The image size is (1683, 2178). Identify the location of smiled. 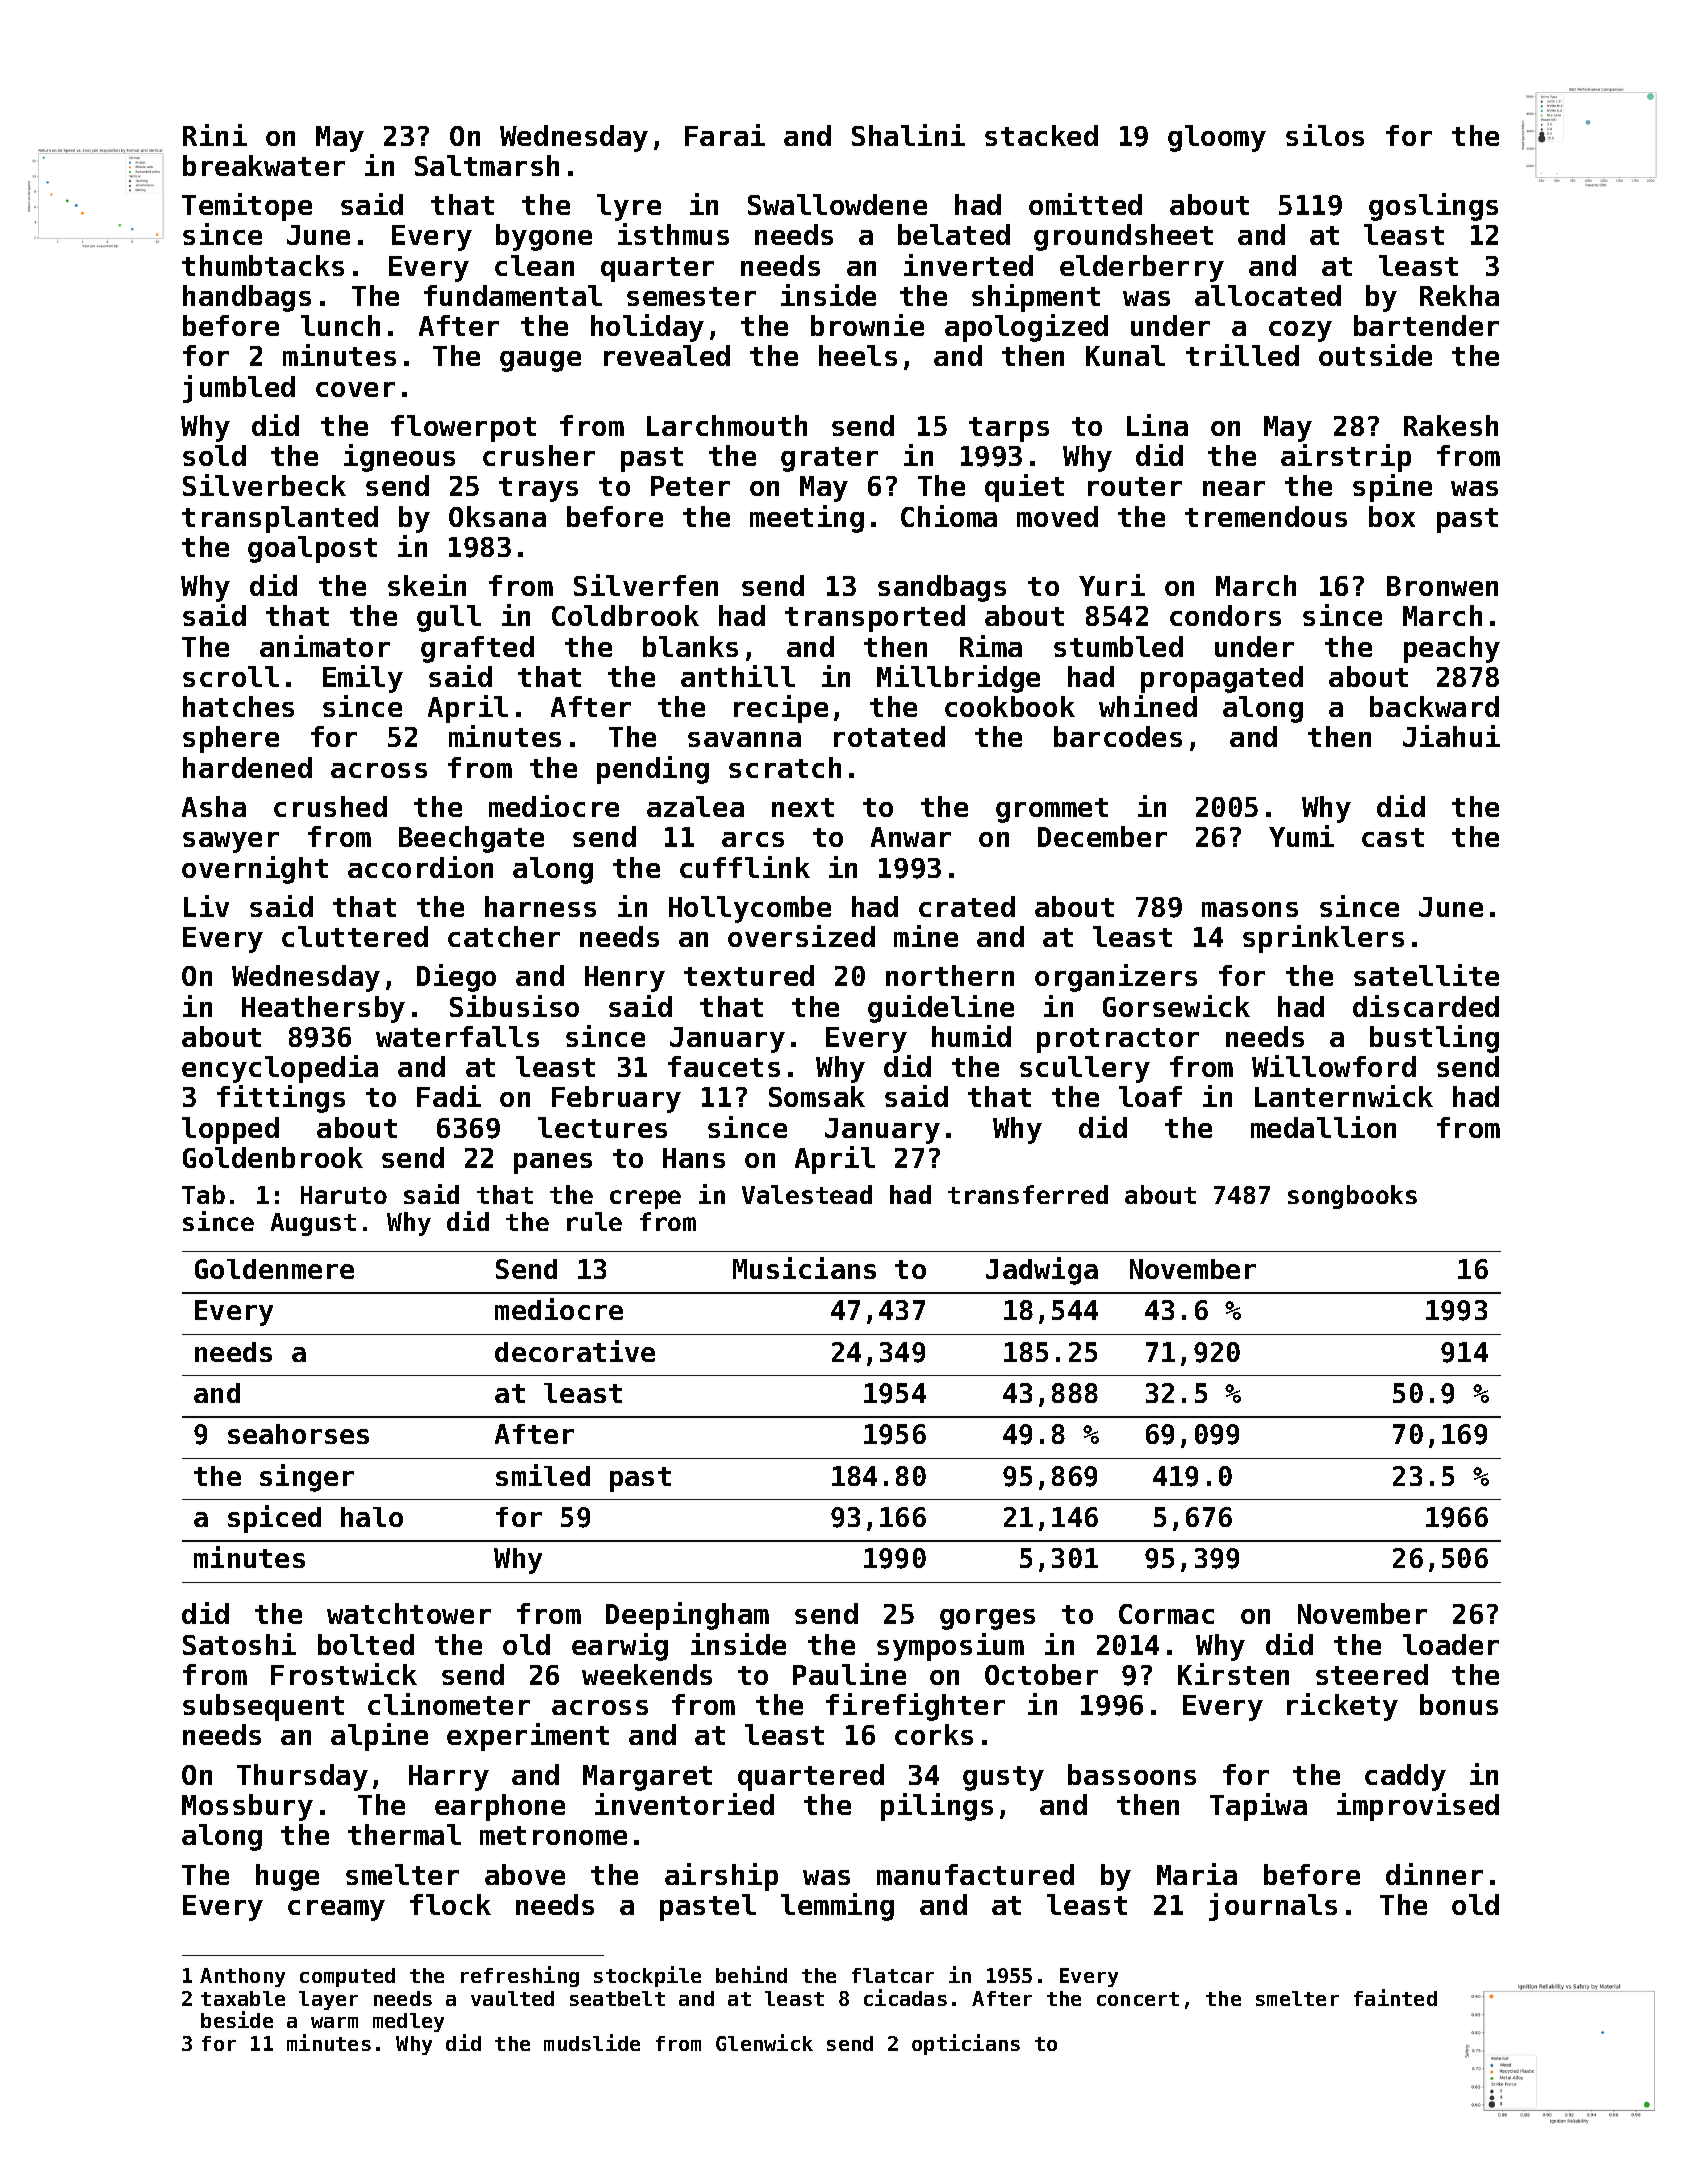
(543, 1475).
